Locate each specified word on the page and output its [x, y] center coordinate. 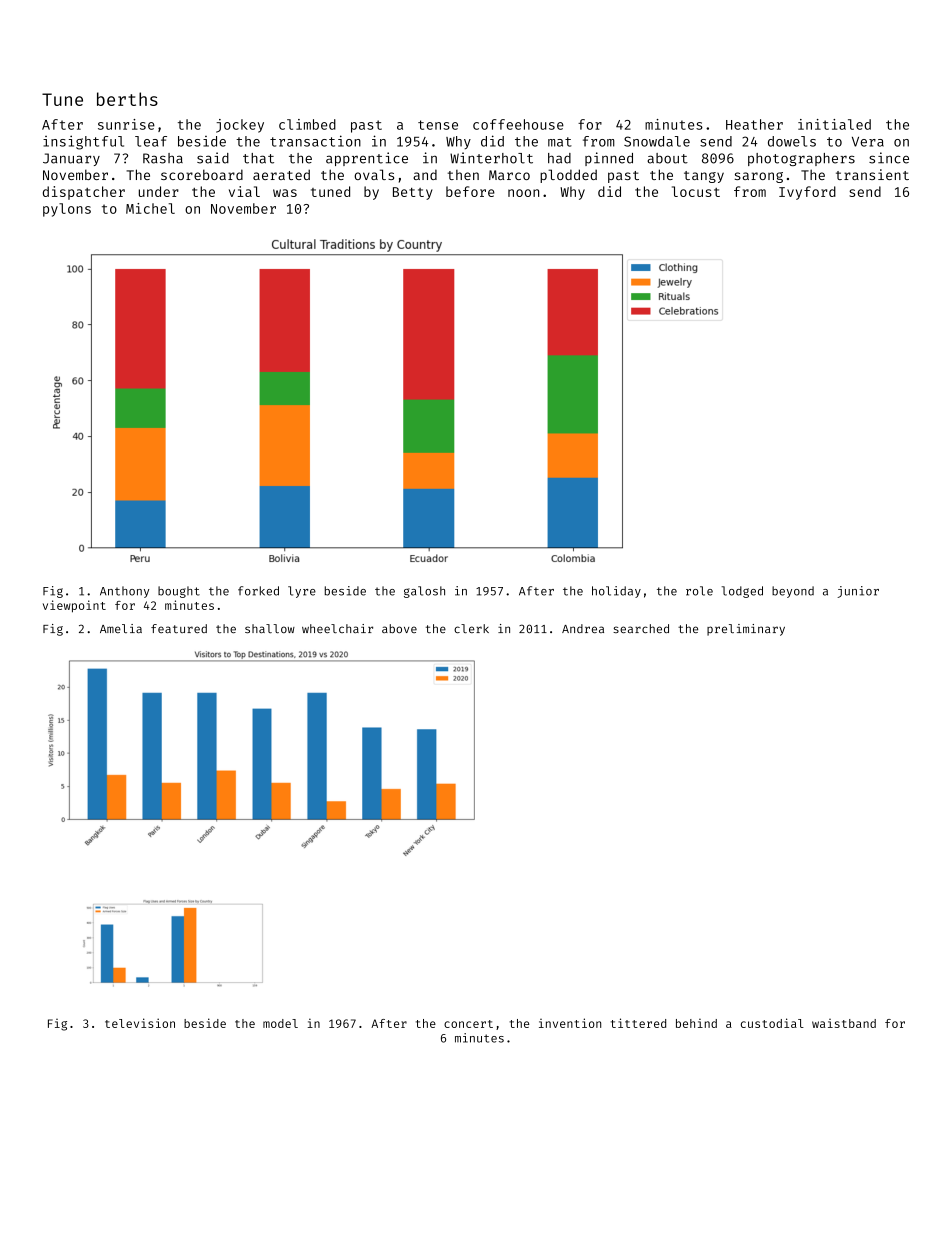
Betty [413, 193]
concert [468, 1024]
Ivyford [807, 193]
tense [438, 125]
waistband [844, 1023]
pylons [67, 210]
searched [641, 628]
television [140, 1023]
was [285, 193]
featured [179, 628]
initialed [834, 124]
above [399, 628]
